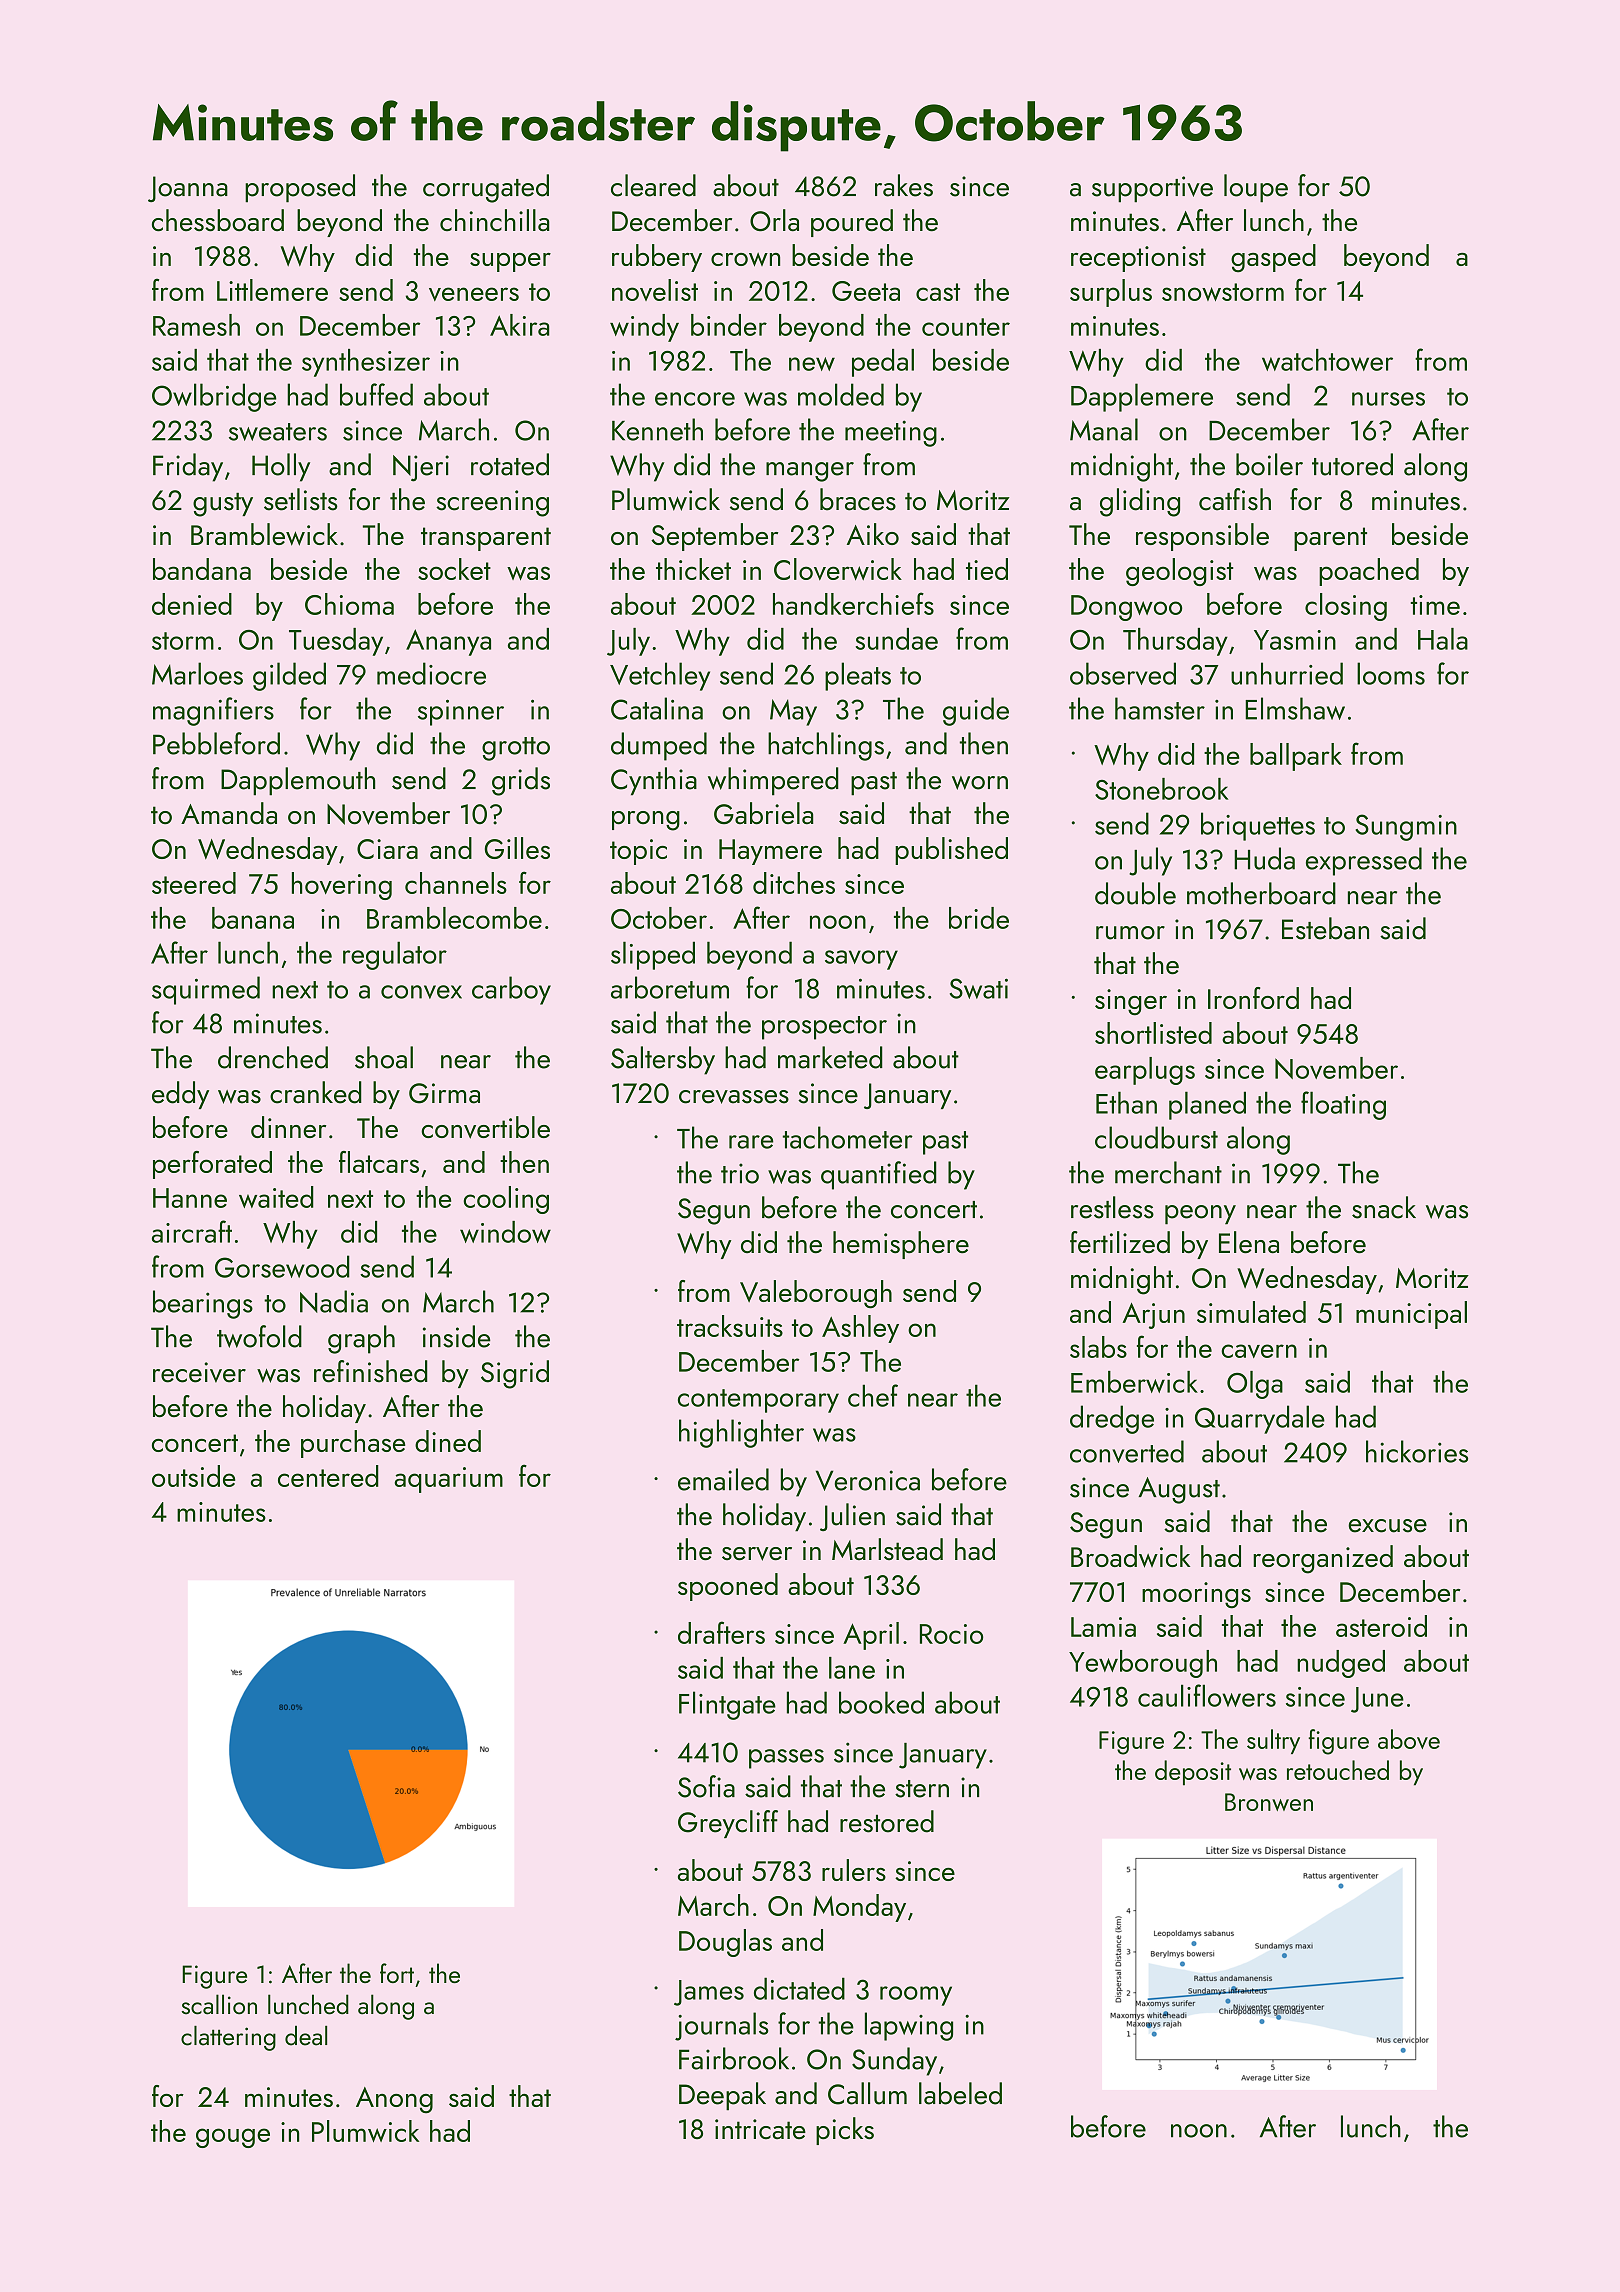  What do you see at coordinates (1140, 502) in the screenshot?
I see `gliding` at bounding box center [1140, 502].
